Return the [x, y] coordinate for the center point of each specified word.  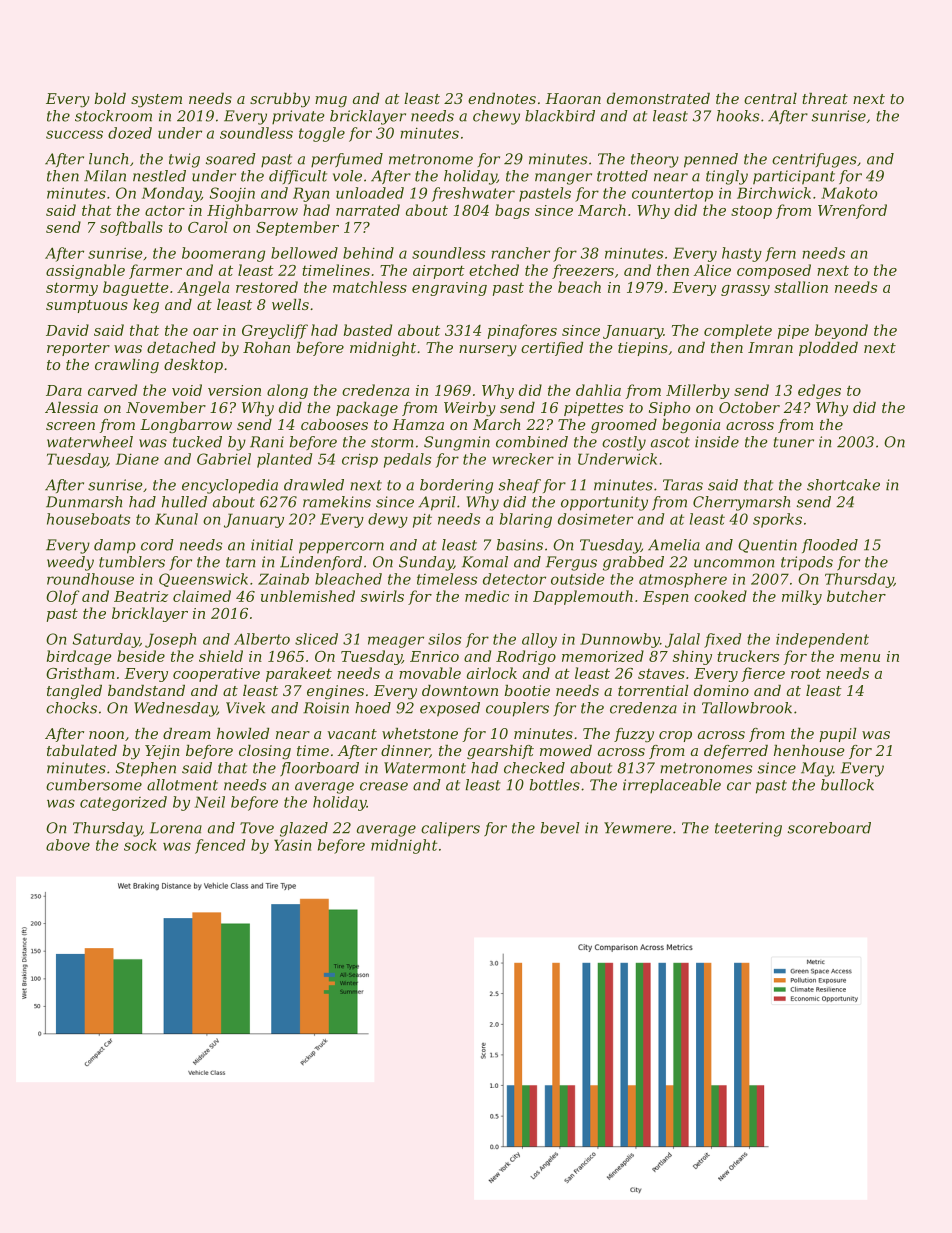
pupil [838, 735]
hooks [738, 116]
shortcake [843, 485]
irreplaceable [672, 786]
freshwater [473, 194]
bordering [456, 486]
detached [181, 347]
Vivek [245, 708]
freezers [583, 271]
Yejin [162, 752]
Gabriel [224, 459]
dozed [130, 133]
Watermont [425, 768]
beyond [841, 331]
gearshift [500, 752]
